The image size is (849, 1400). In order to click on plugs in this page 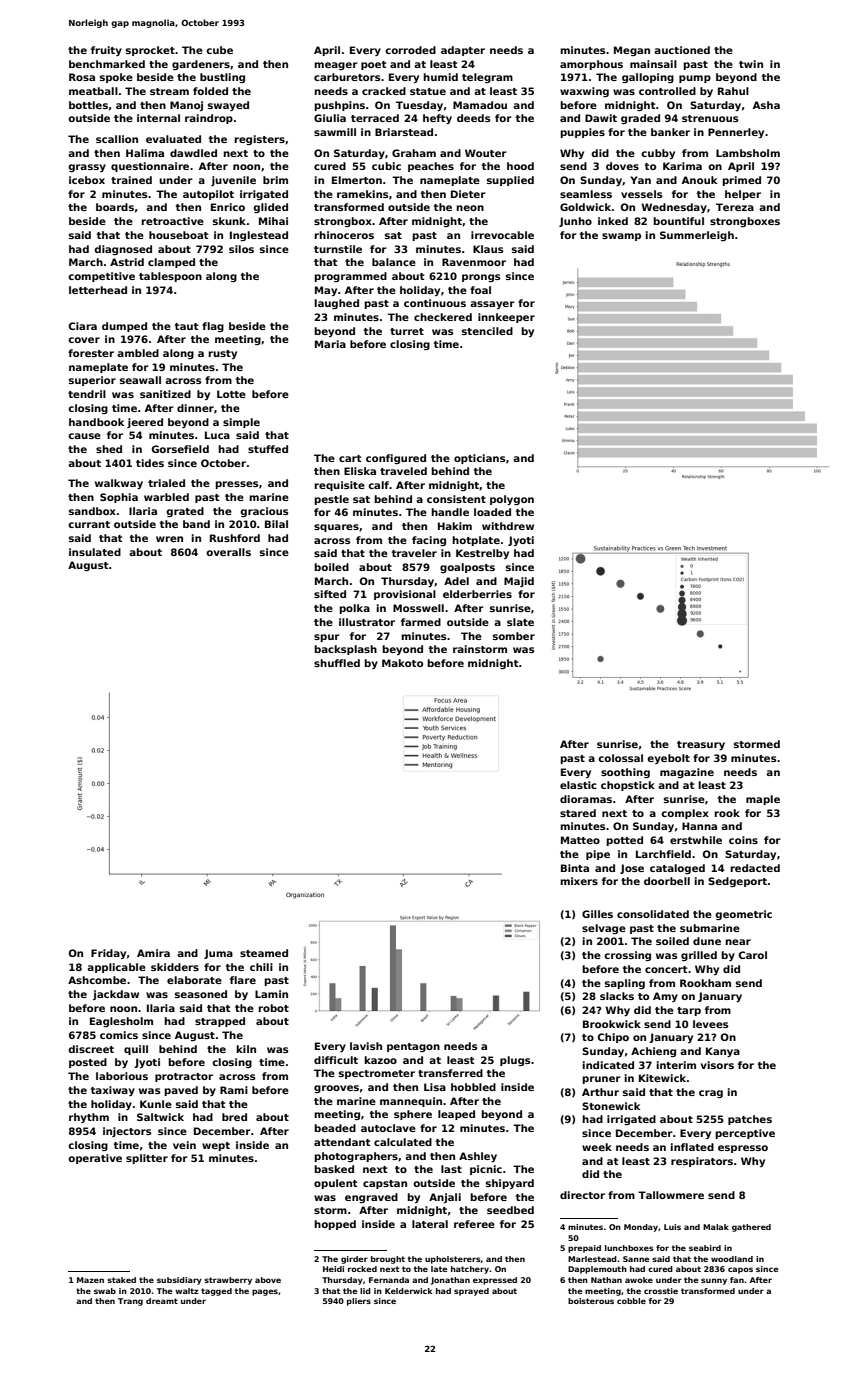, I will do `click(515, 1061)`.
